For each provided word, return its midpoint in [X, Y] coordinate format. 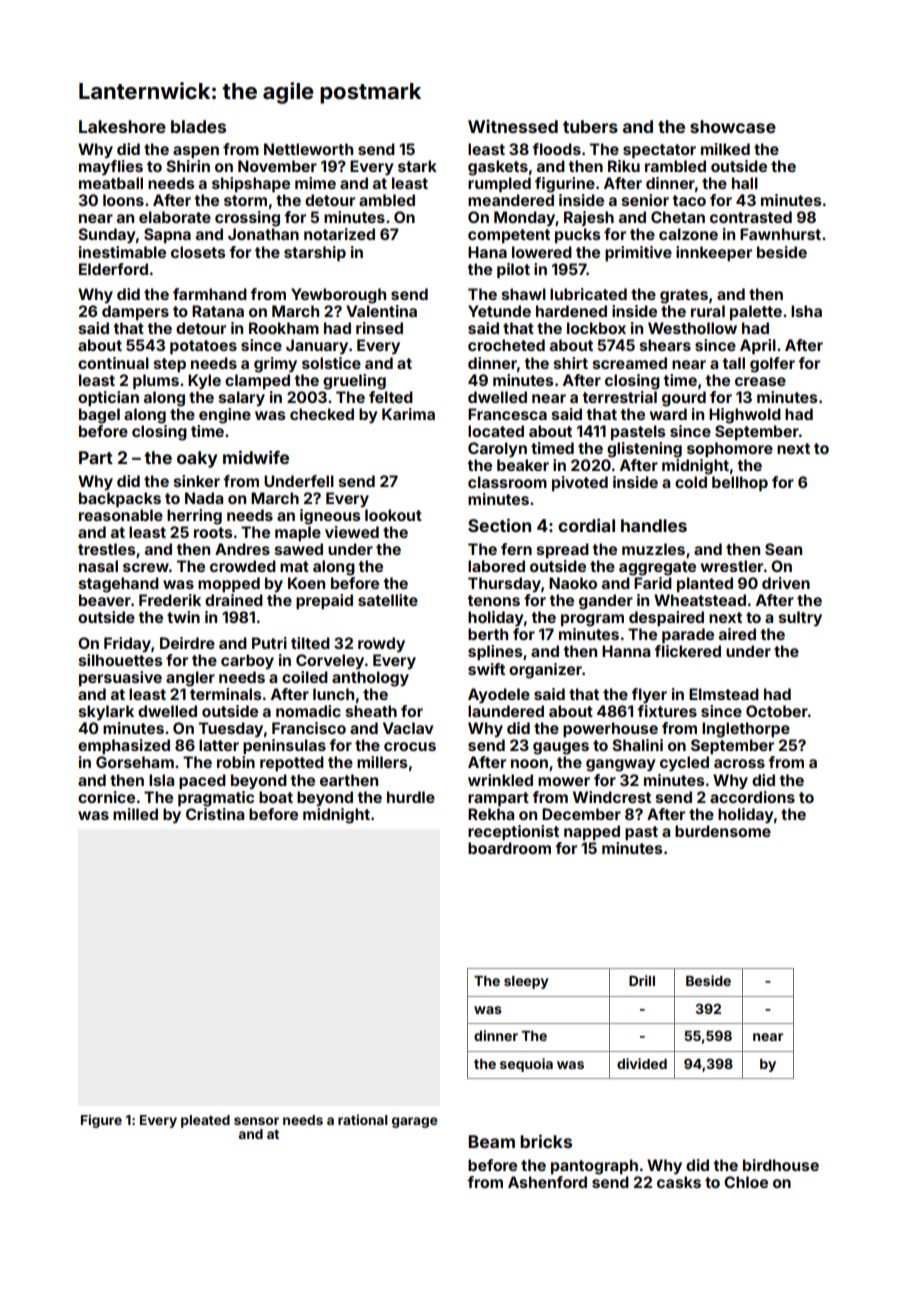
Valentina [381, 311]
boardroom [509, 848]
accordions [752, 797]
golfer [772, 365]
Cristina [215, 814]
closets [198, 252]
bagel [99, 416]
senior [645, 200]
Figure [101, 1121]
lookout [393, 515]
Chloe [746, 1182]
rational [363, 1119]
